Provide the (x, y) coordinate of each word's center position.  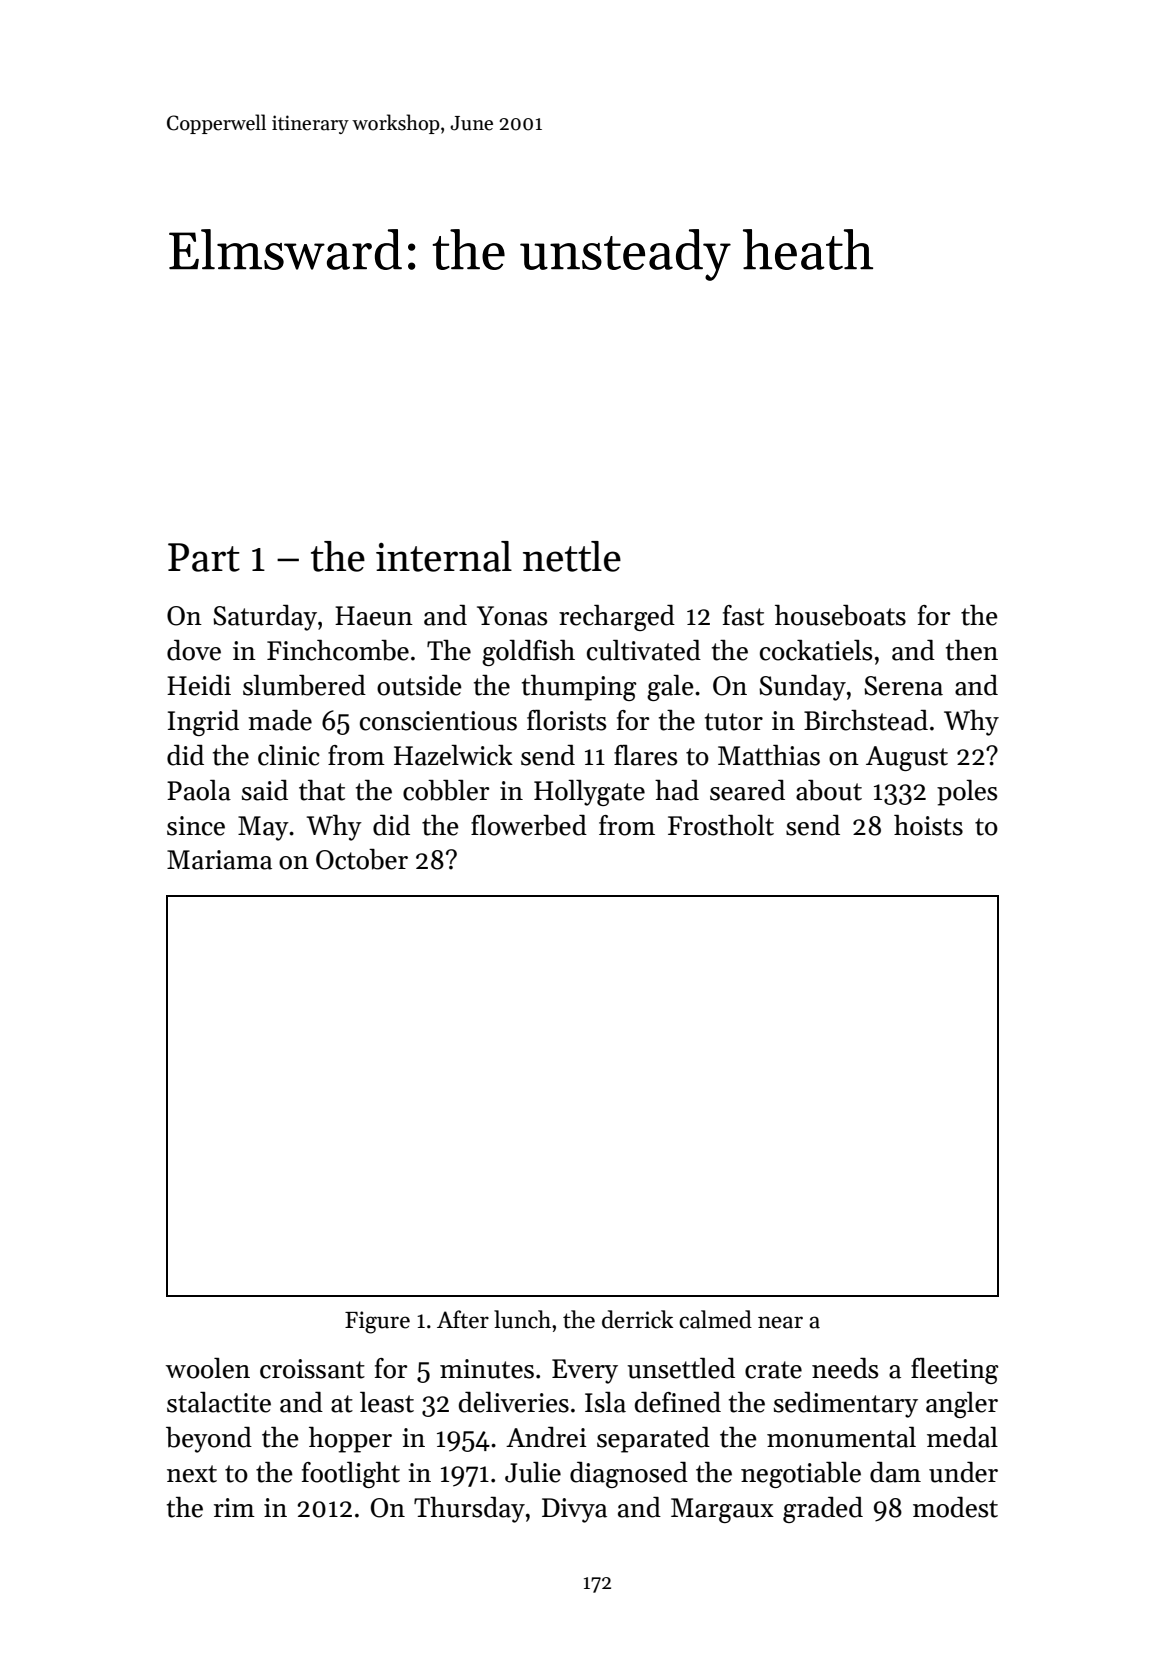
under (963, 1472)
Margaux (722, 1510)
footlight (351, 1475)
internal (444, 556)
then (972, 650)
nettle (572, 556)
